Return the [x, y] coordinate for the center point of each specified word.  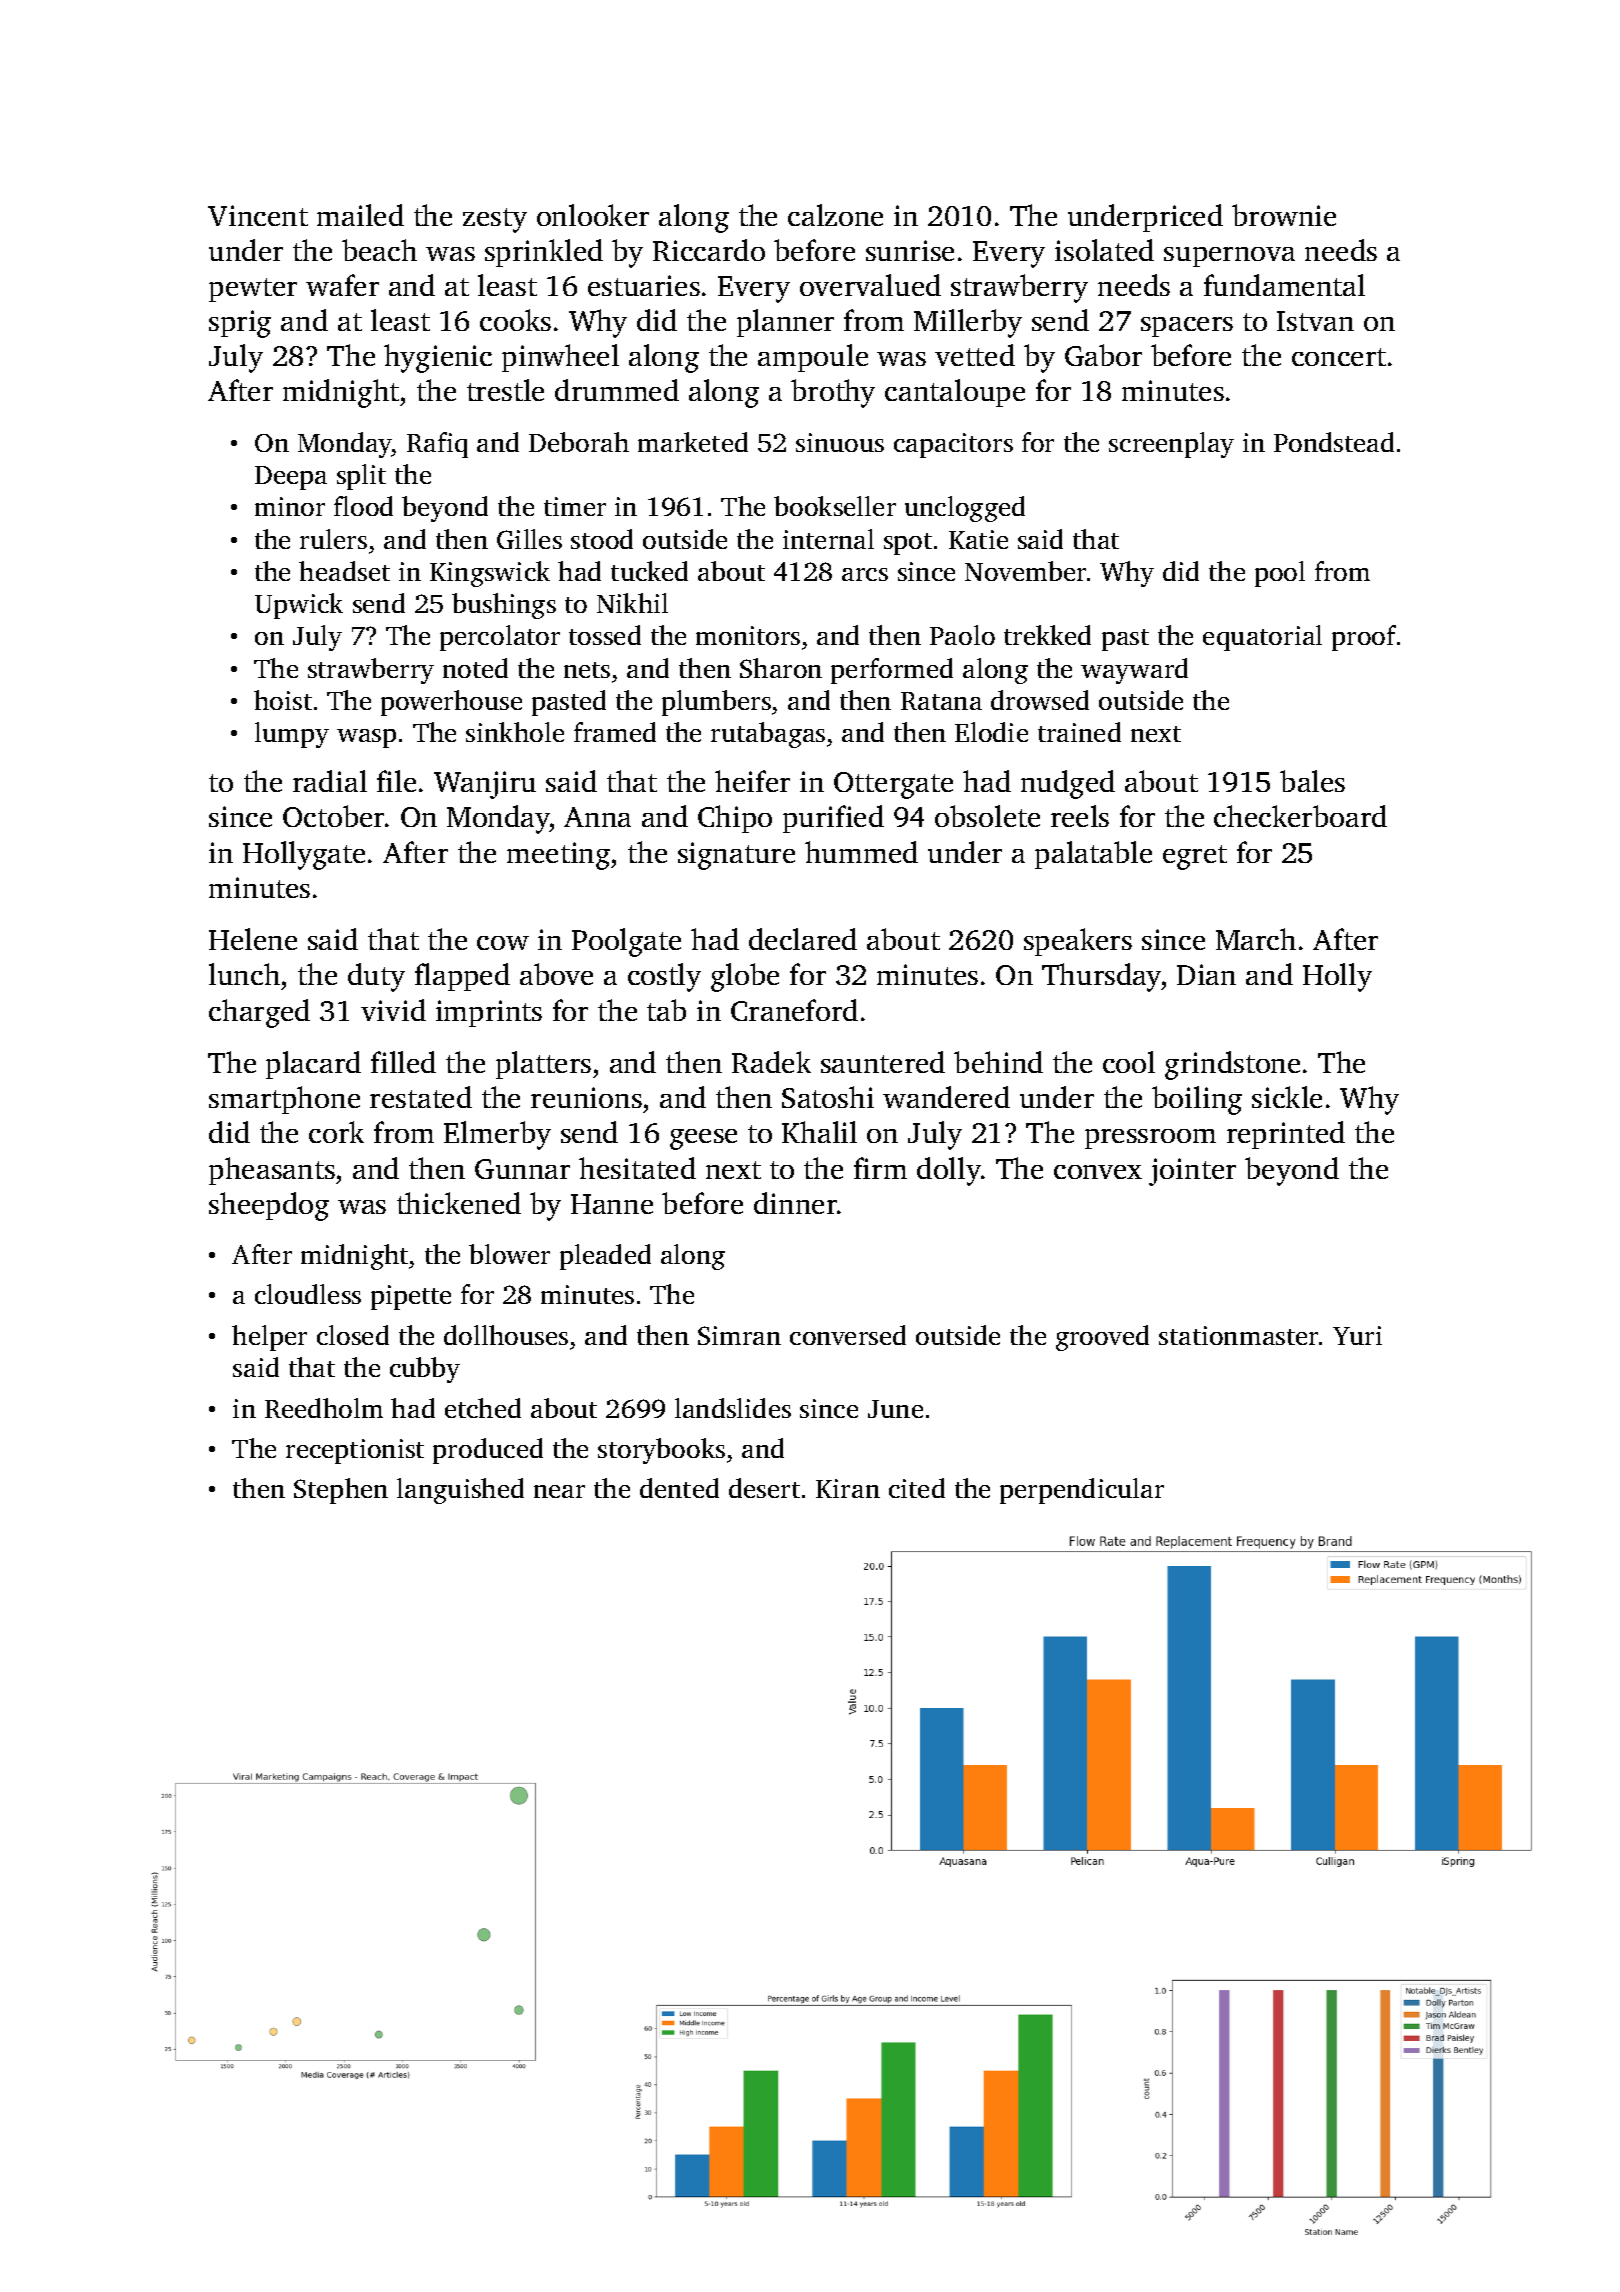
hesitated [637, 1168]
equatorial [1262, 638]
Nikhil [632, 603]
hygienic [438, 358]
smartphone [284, 1100]
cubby [425, 1370]
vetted [975, 355]
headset [344, 571]
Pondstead [1334, 442]
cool [1129, 1062]
